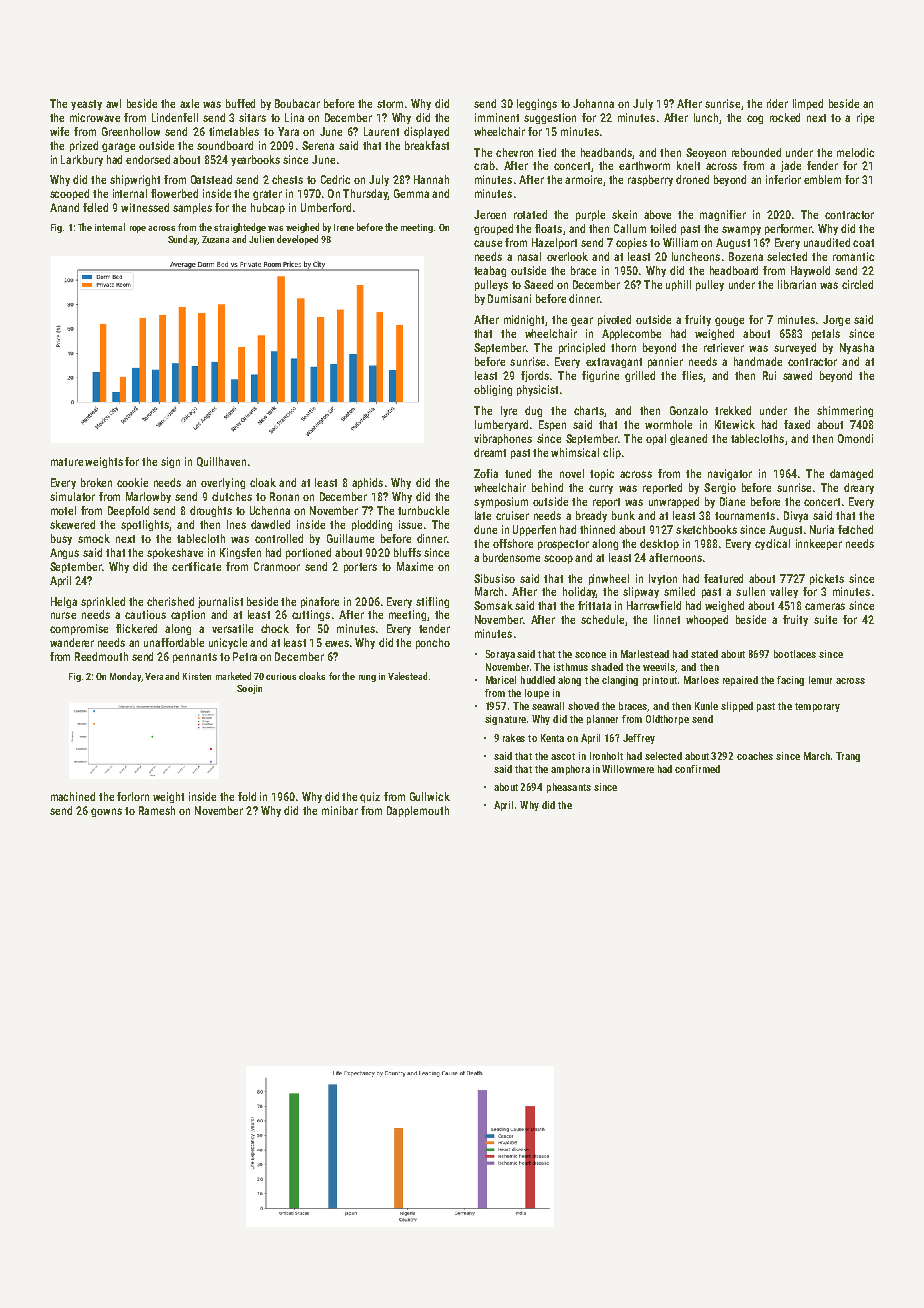 The width and height of the image is (924, 1308). I want to click on gowns, so click(106, 812).
